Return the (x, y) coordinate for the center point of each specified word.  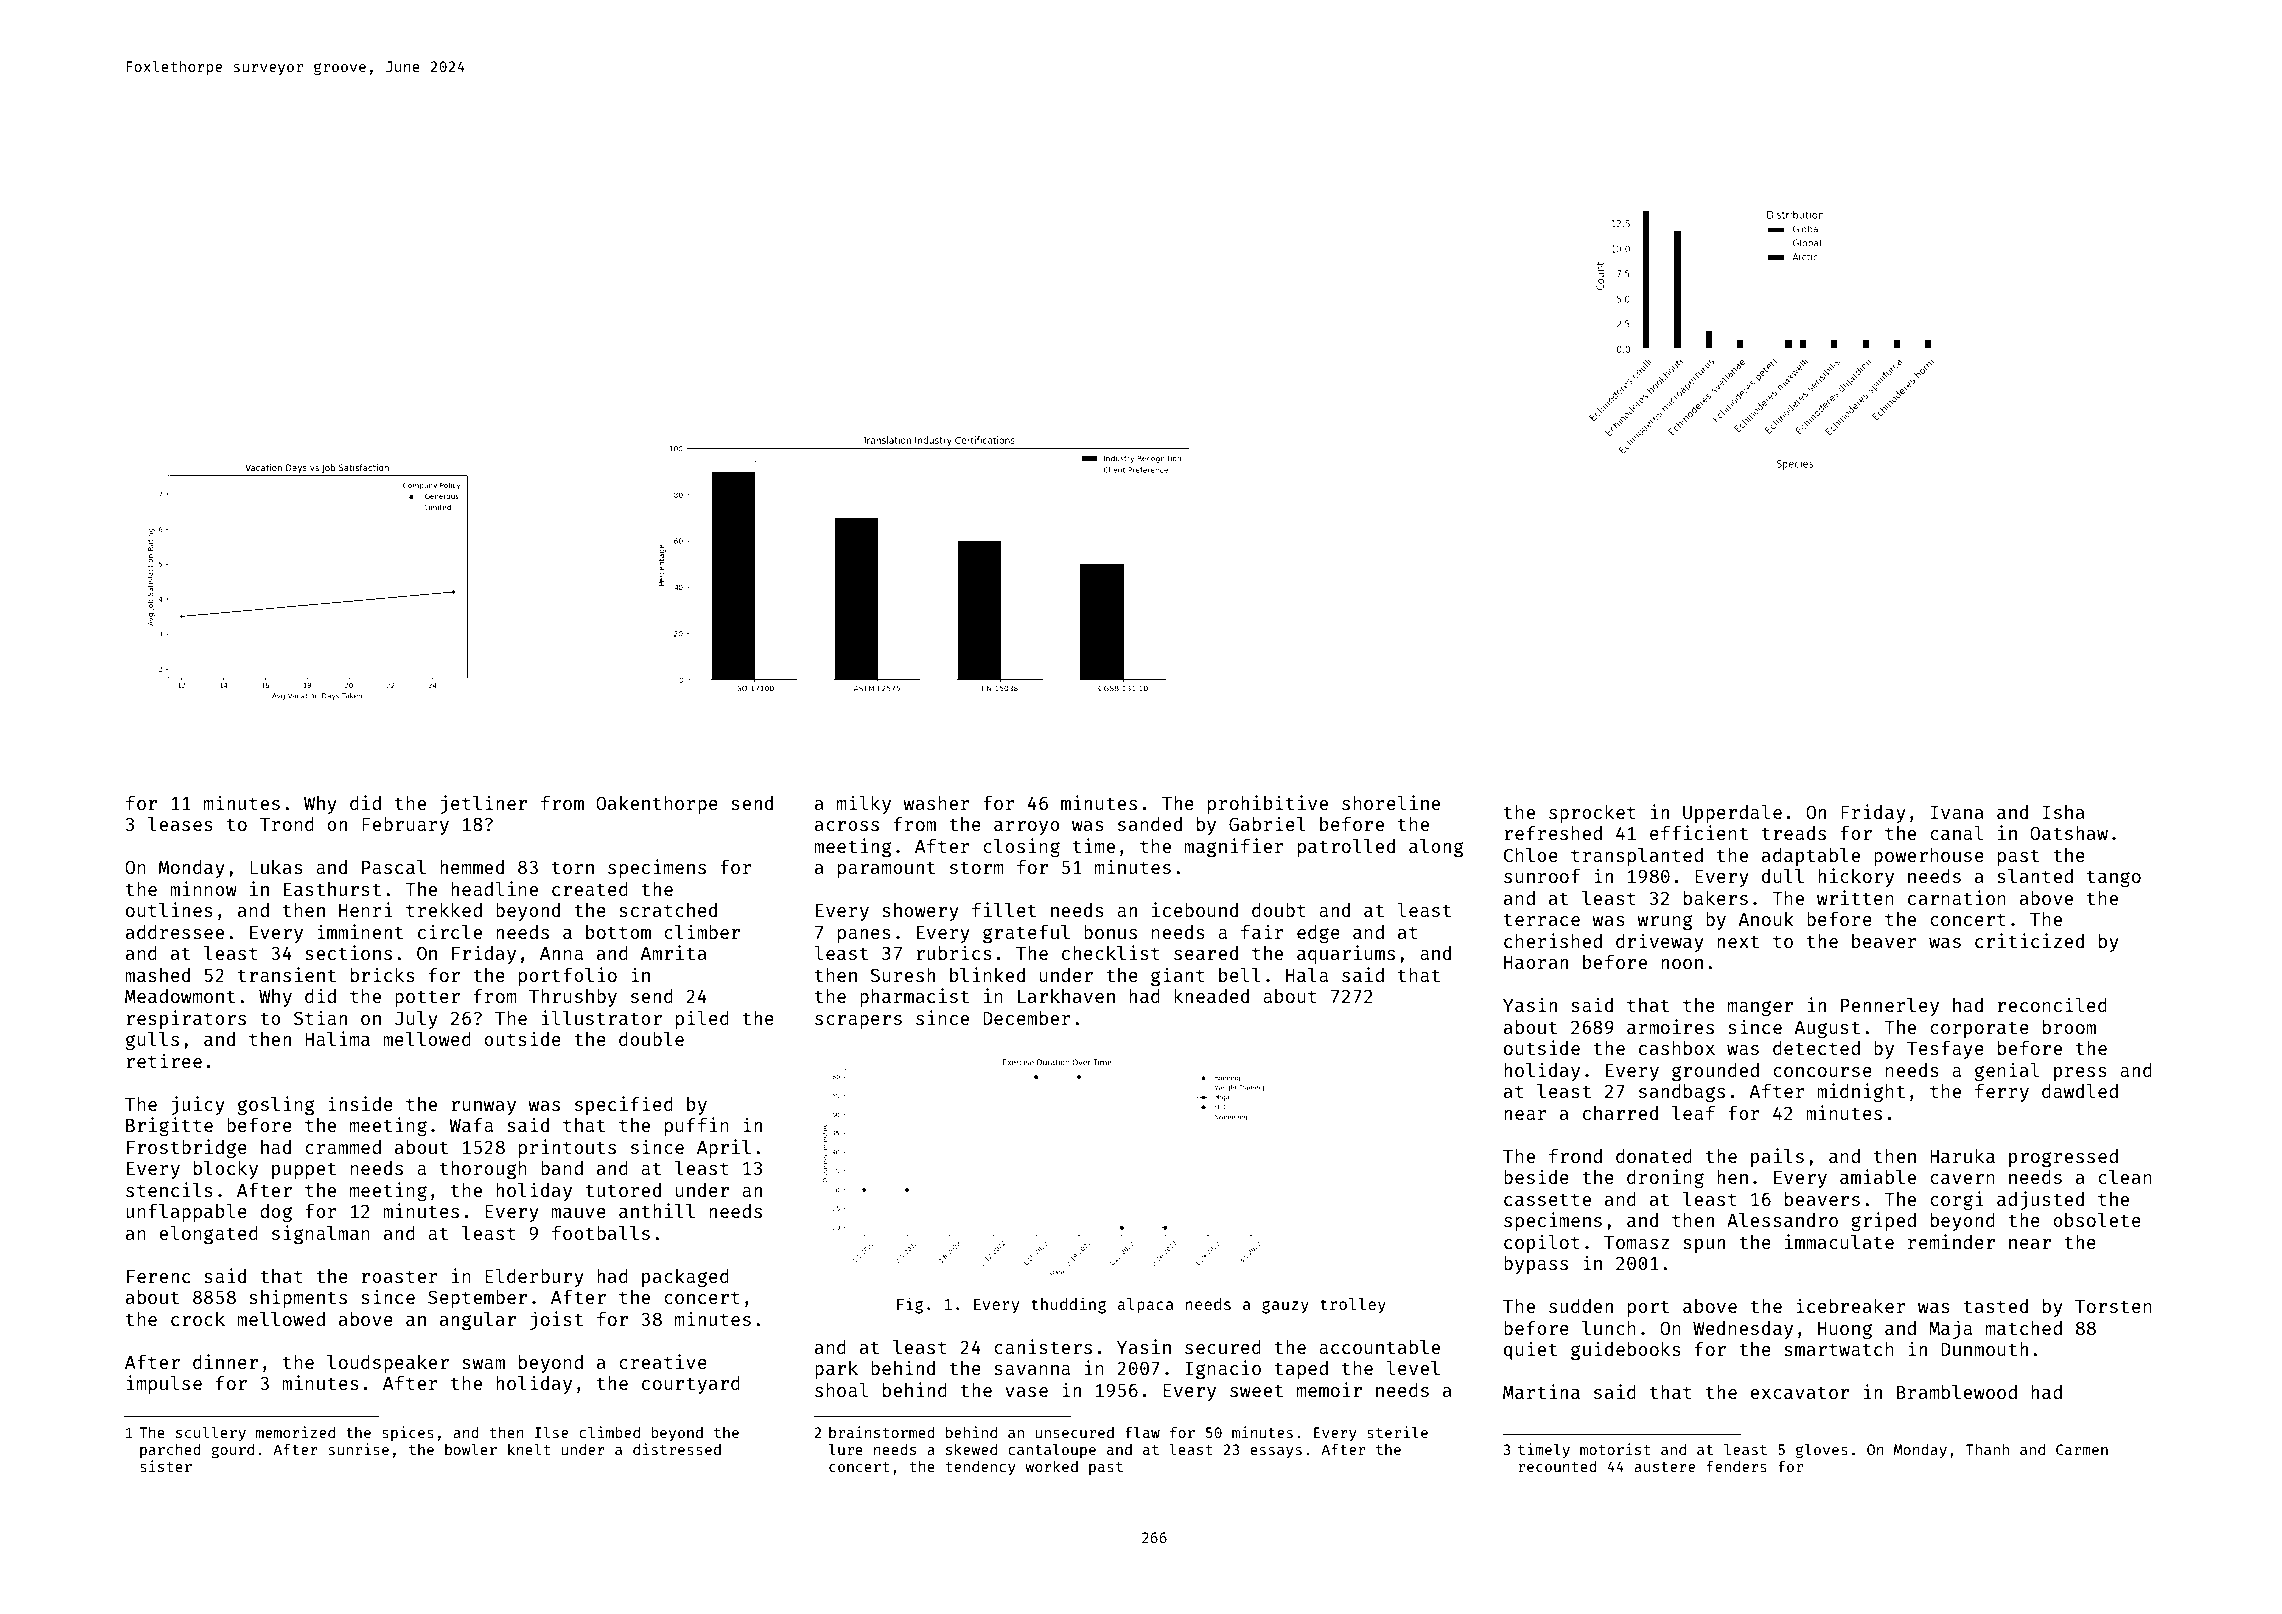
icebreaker (1851, 1305)
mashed (157, 975)
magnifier (1234, 847)
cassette (1547, 1199)
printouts (567, 1148)
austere (1664, 1467)
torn (573, 867)
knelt (529, 1449)
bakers (1716, 898)
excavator (1799, 1392)
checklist (1111, 952)
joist (556, 1320)
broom (2069, 1027)
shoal (841, 1390)
